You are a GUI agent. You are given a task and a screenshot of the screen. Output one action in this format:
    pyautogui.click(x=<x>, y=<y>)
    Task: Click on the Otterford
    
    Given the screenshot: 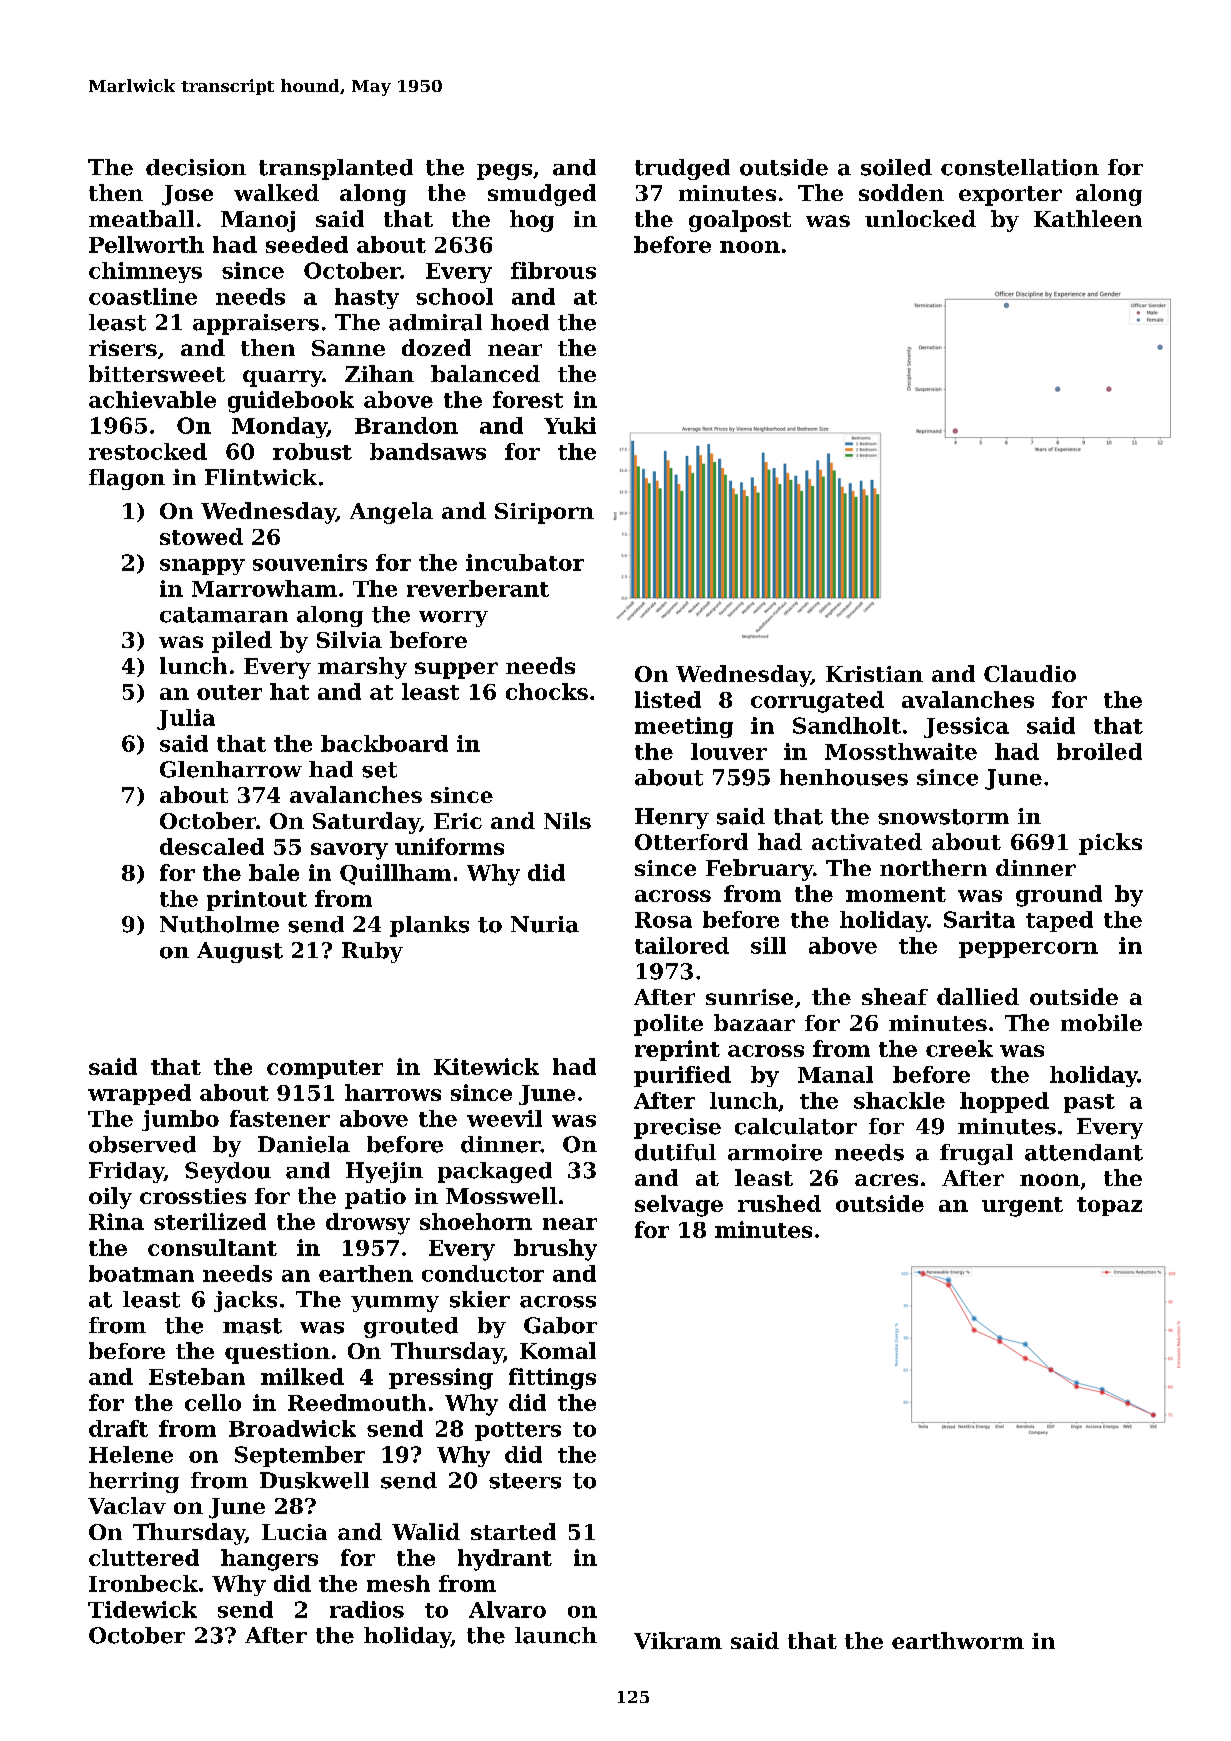 What is the action you would take?
    pyautogui.click(x=691, y=841)
